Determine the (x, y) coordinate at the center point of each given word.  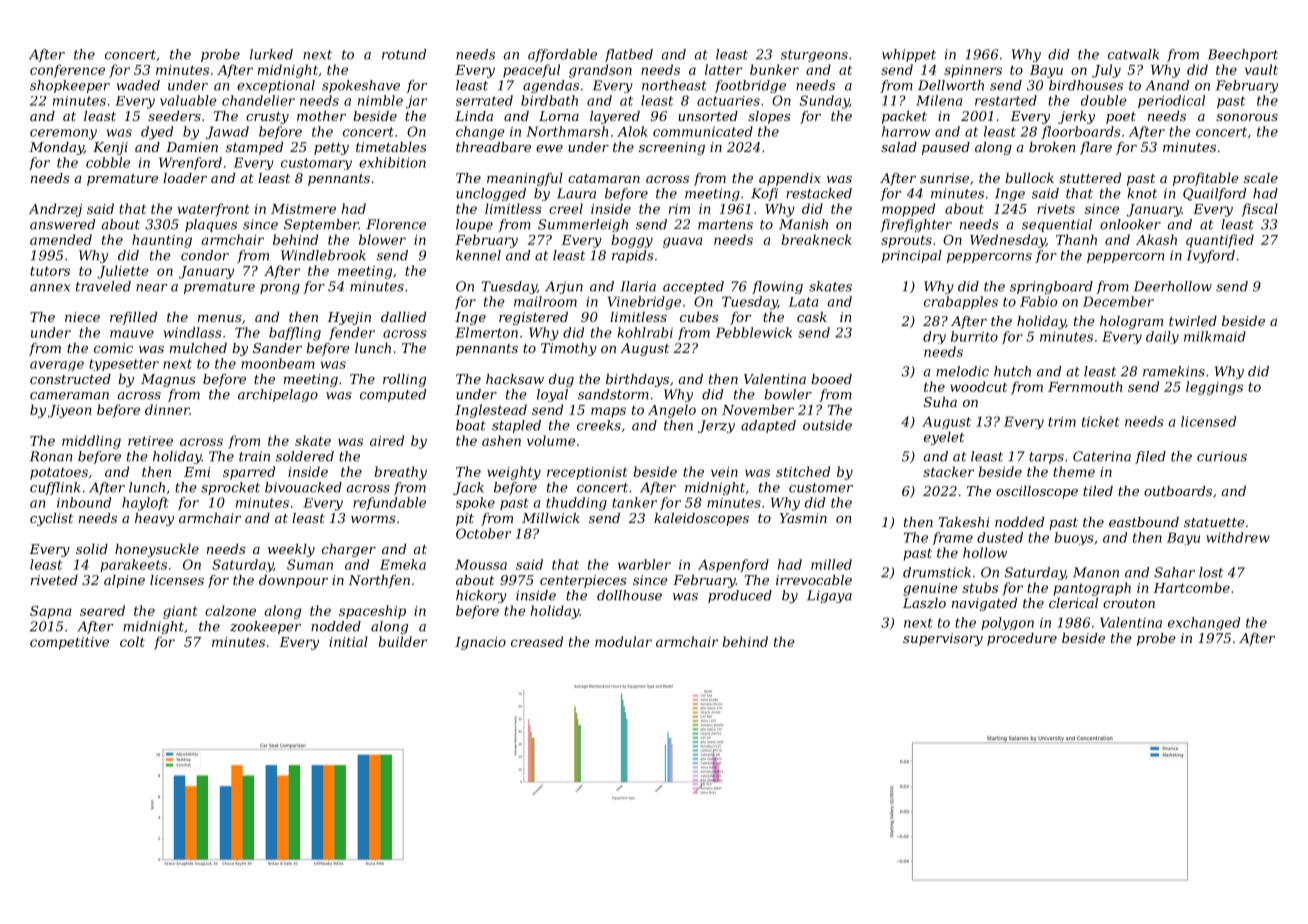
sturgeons (814, 56)
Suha (940, 402)
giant (180, 612)
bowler (788, 394)
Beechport (1243, 55)
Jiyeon (70, 411)
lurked (271, 54)
